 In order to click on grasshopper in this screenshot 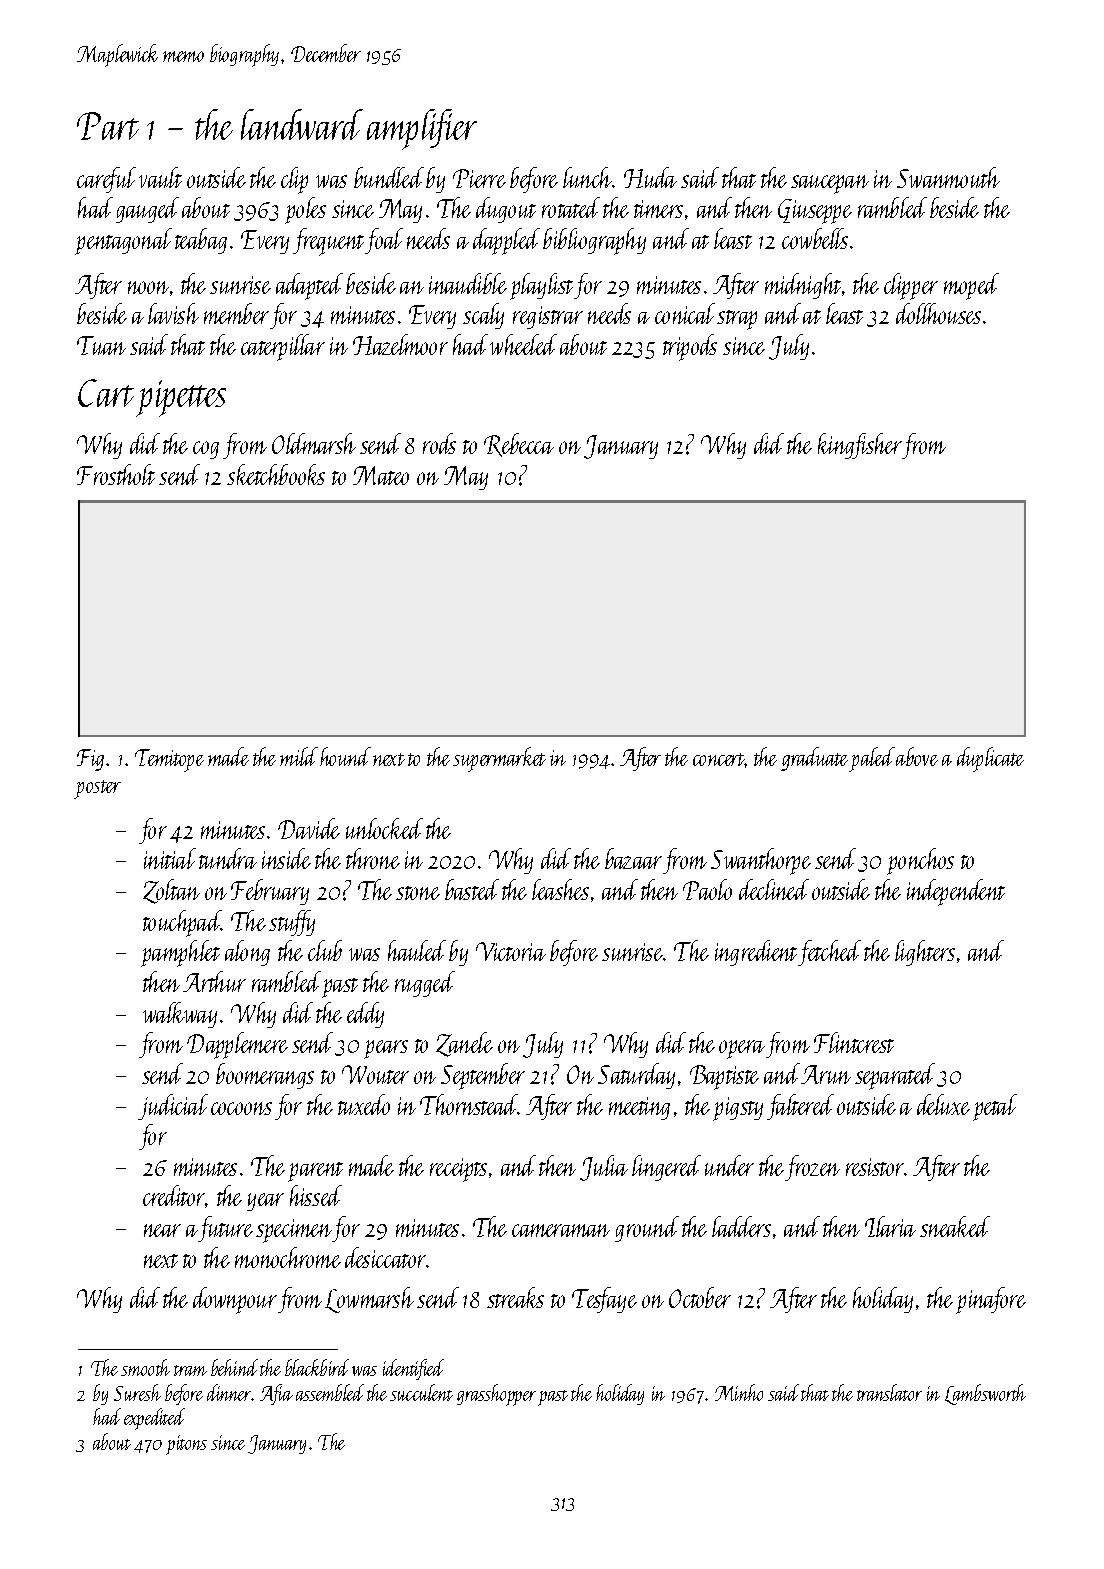, I will do `click(496, 1395)`.
